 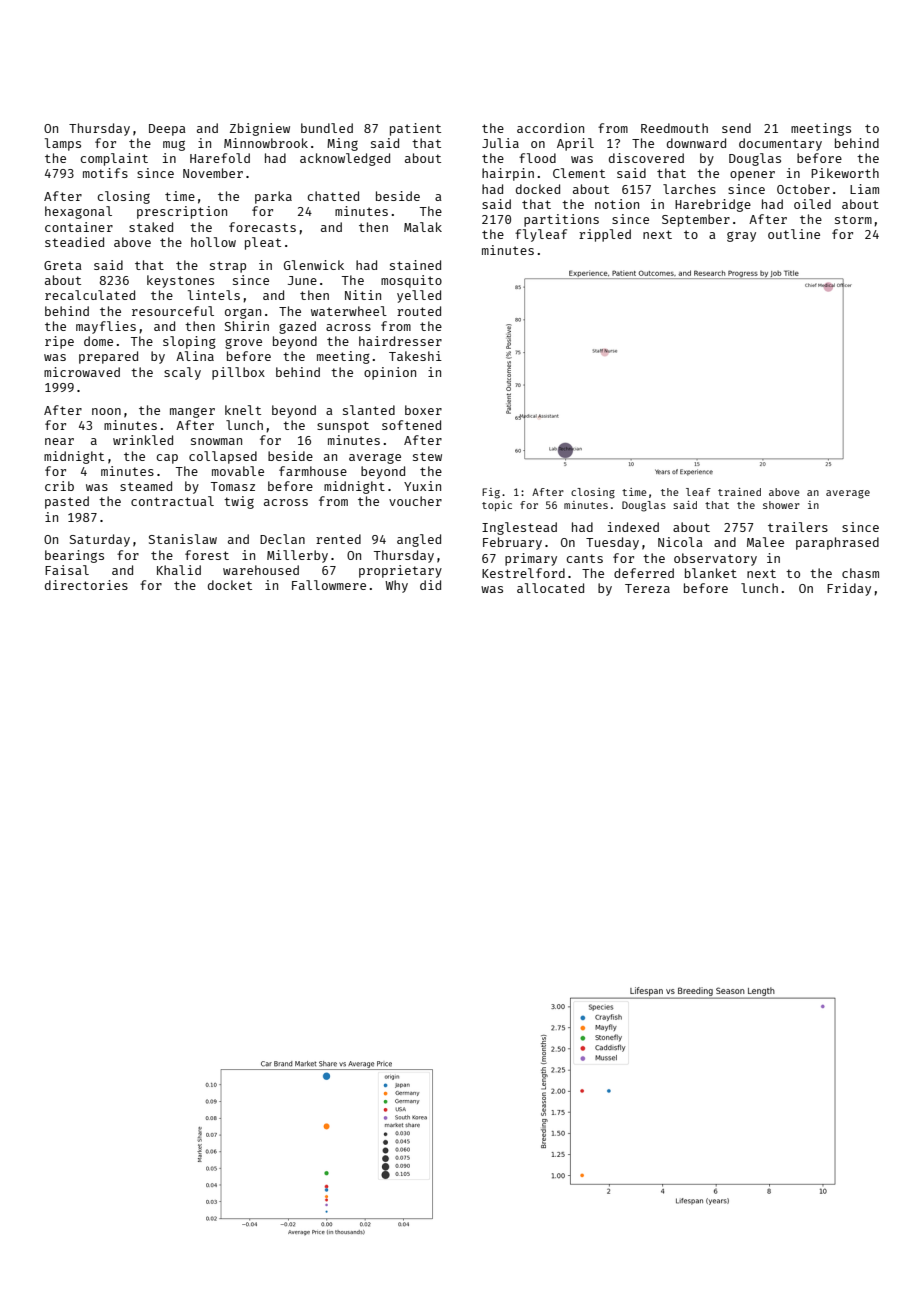 I want to click on stew, so click(x=427, y=456).
